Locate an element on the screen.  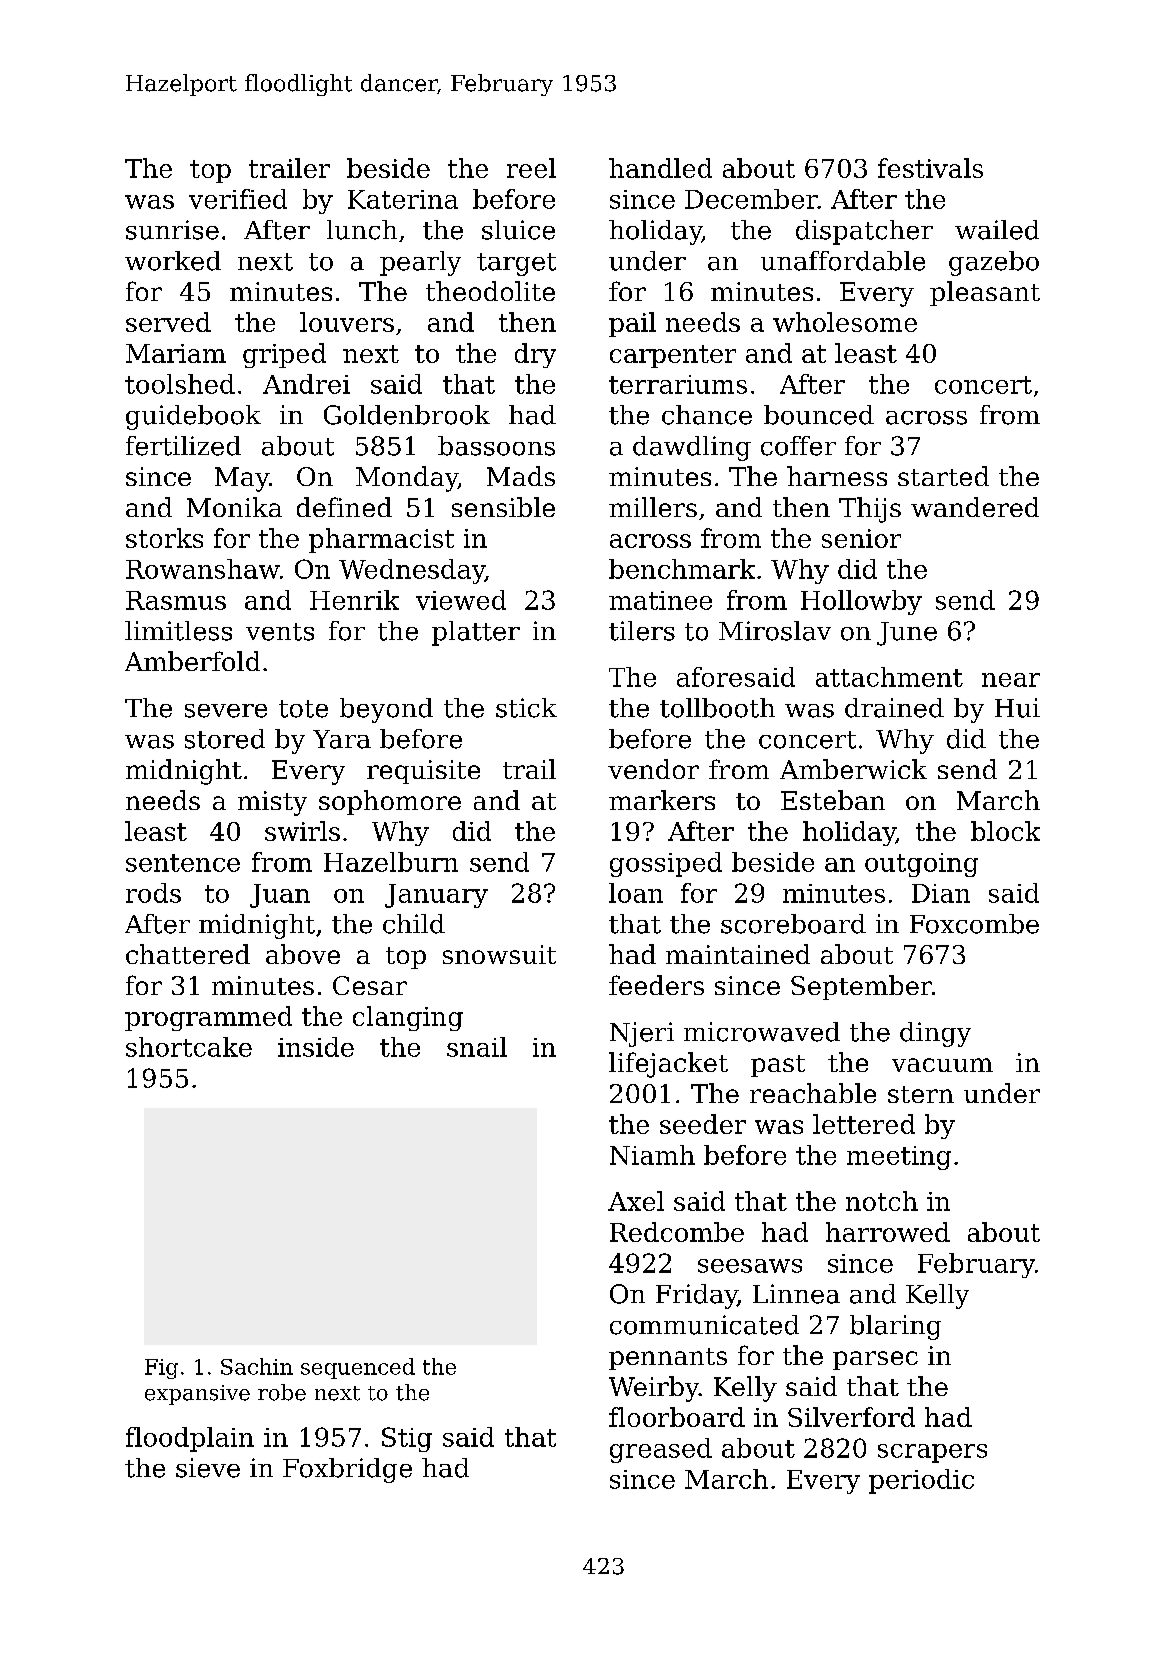
greased is located at coordinates (661, 1450).
